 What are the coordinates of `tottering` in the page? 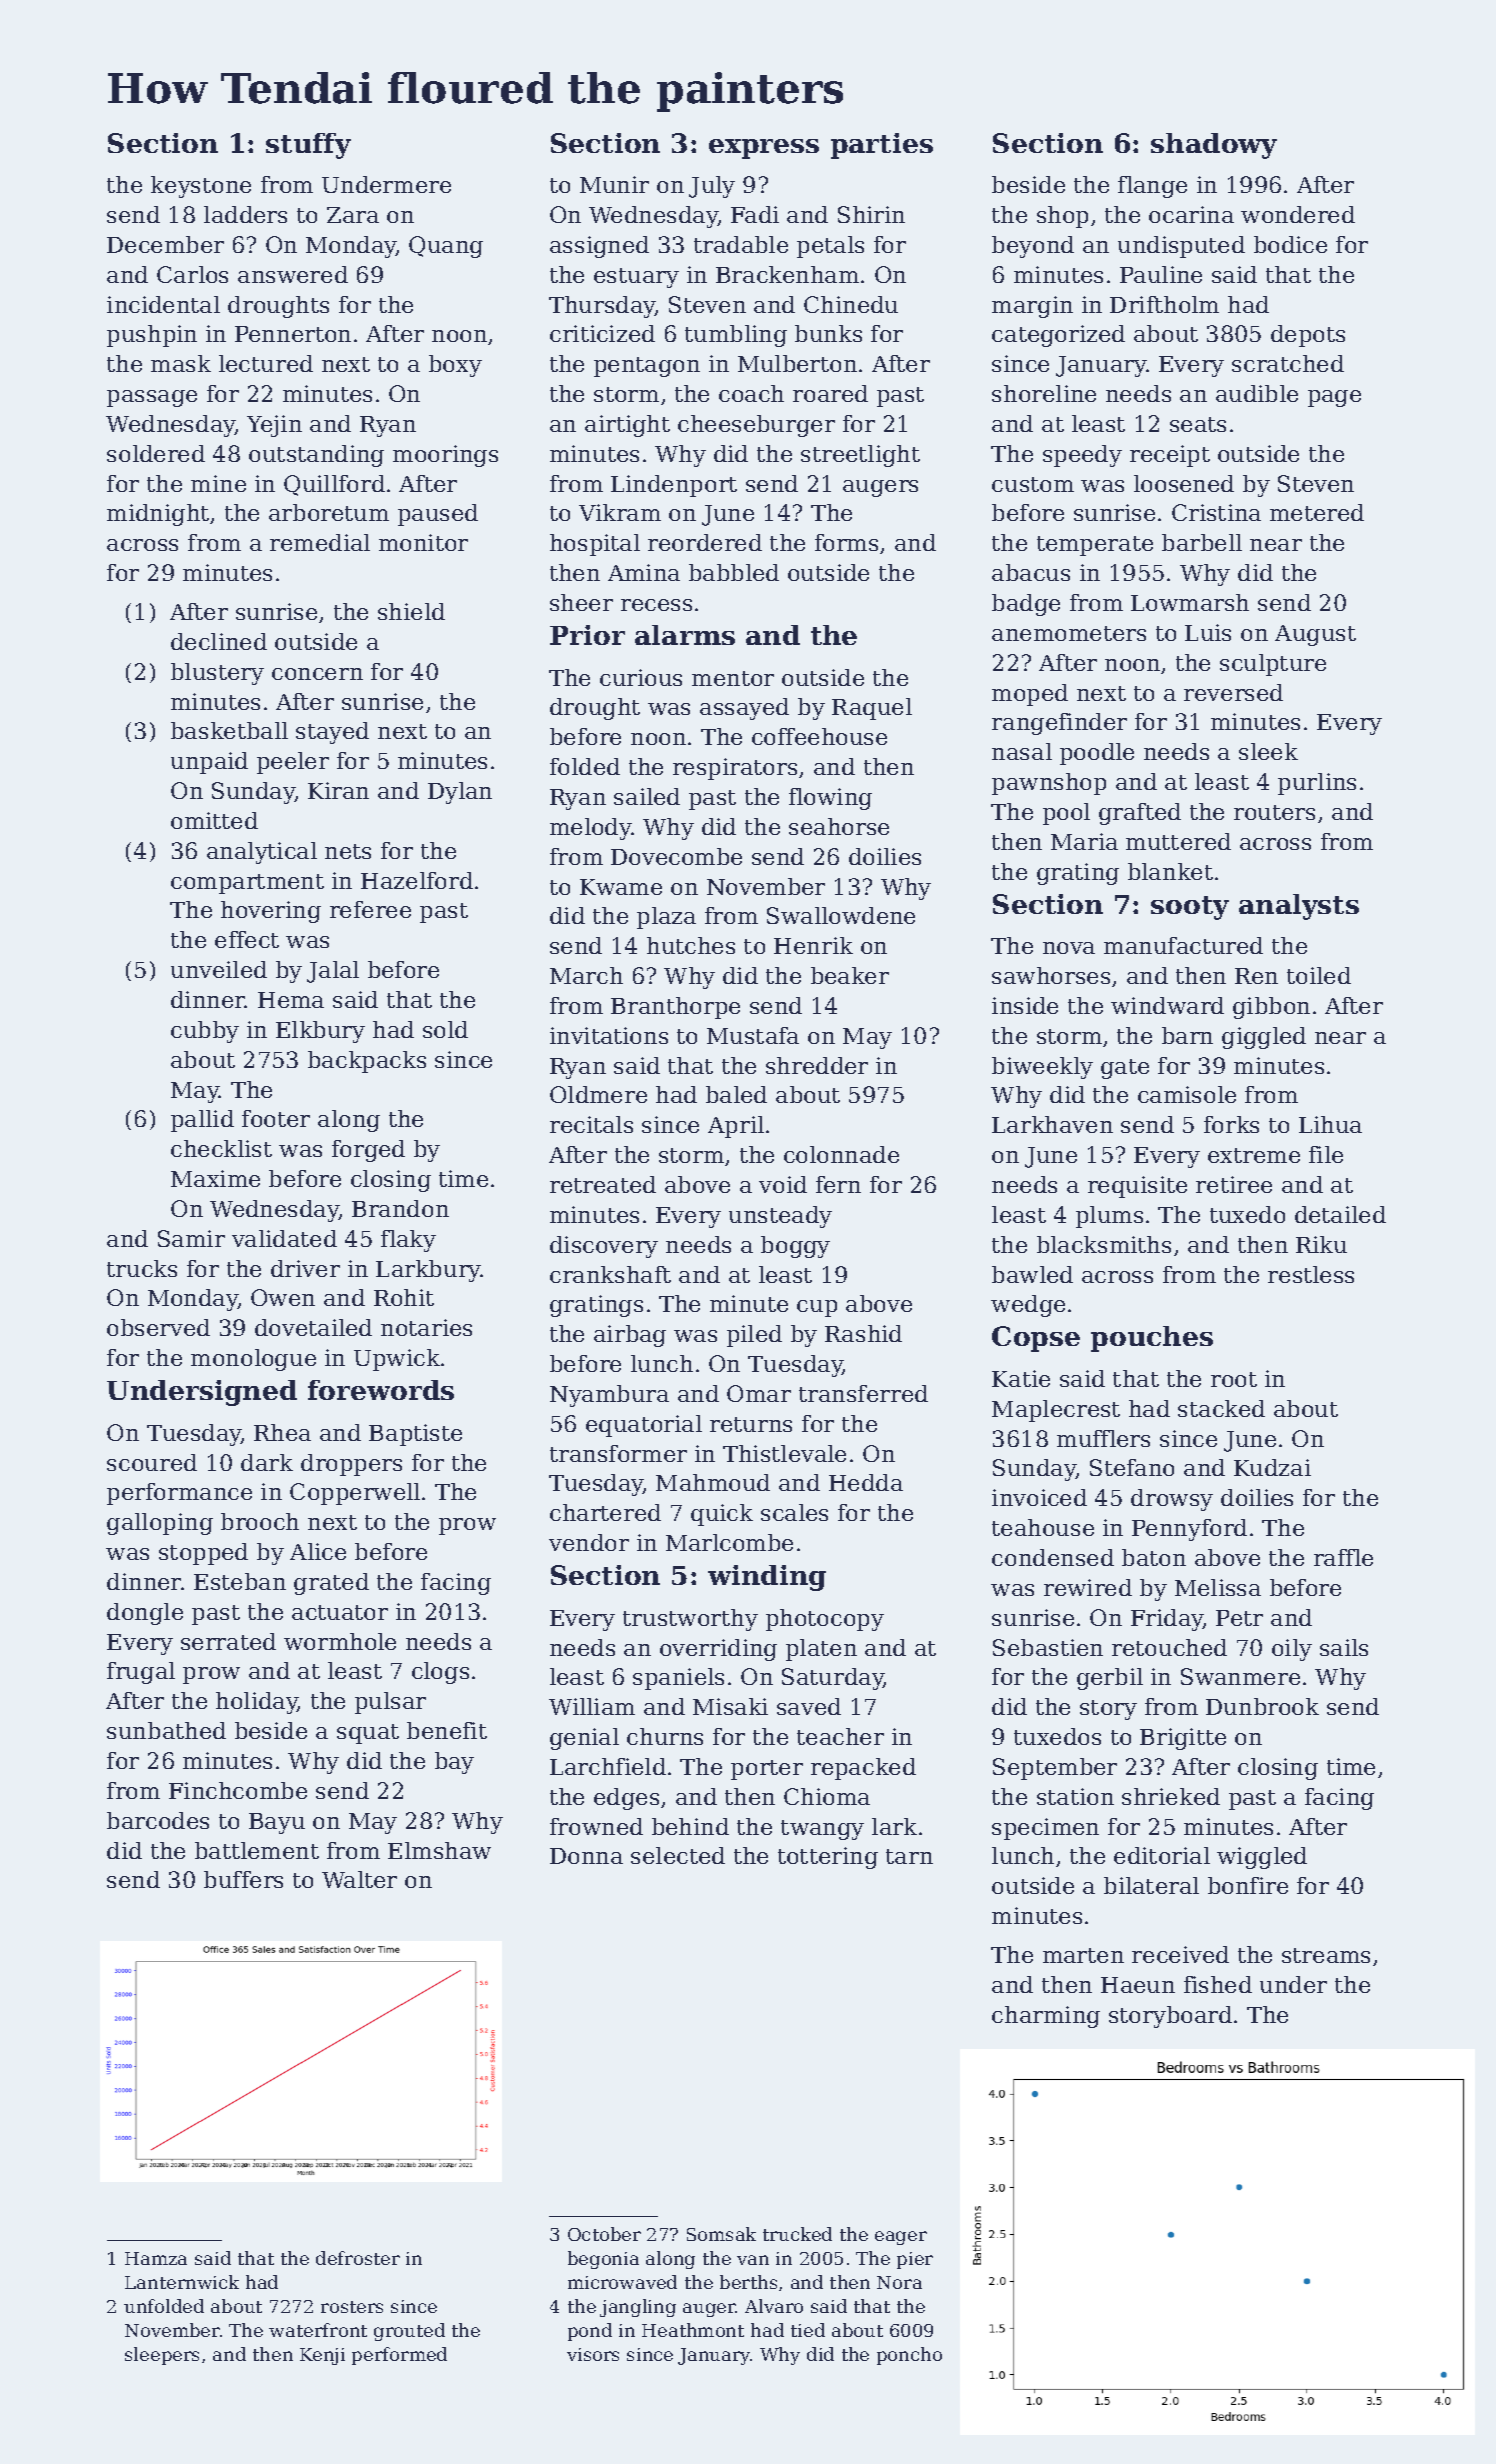 It's located at (828, 1858).
